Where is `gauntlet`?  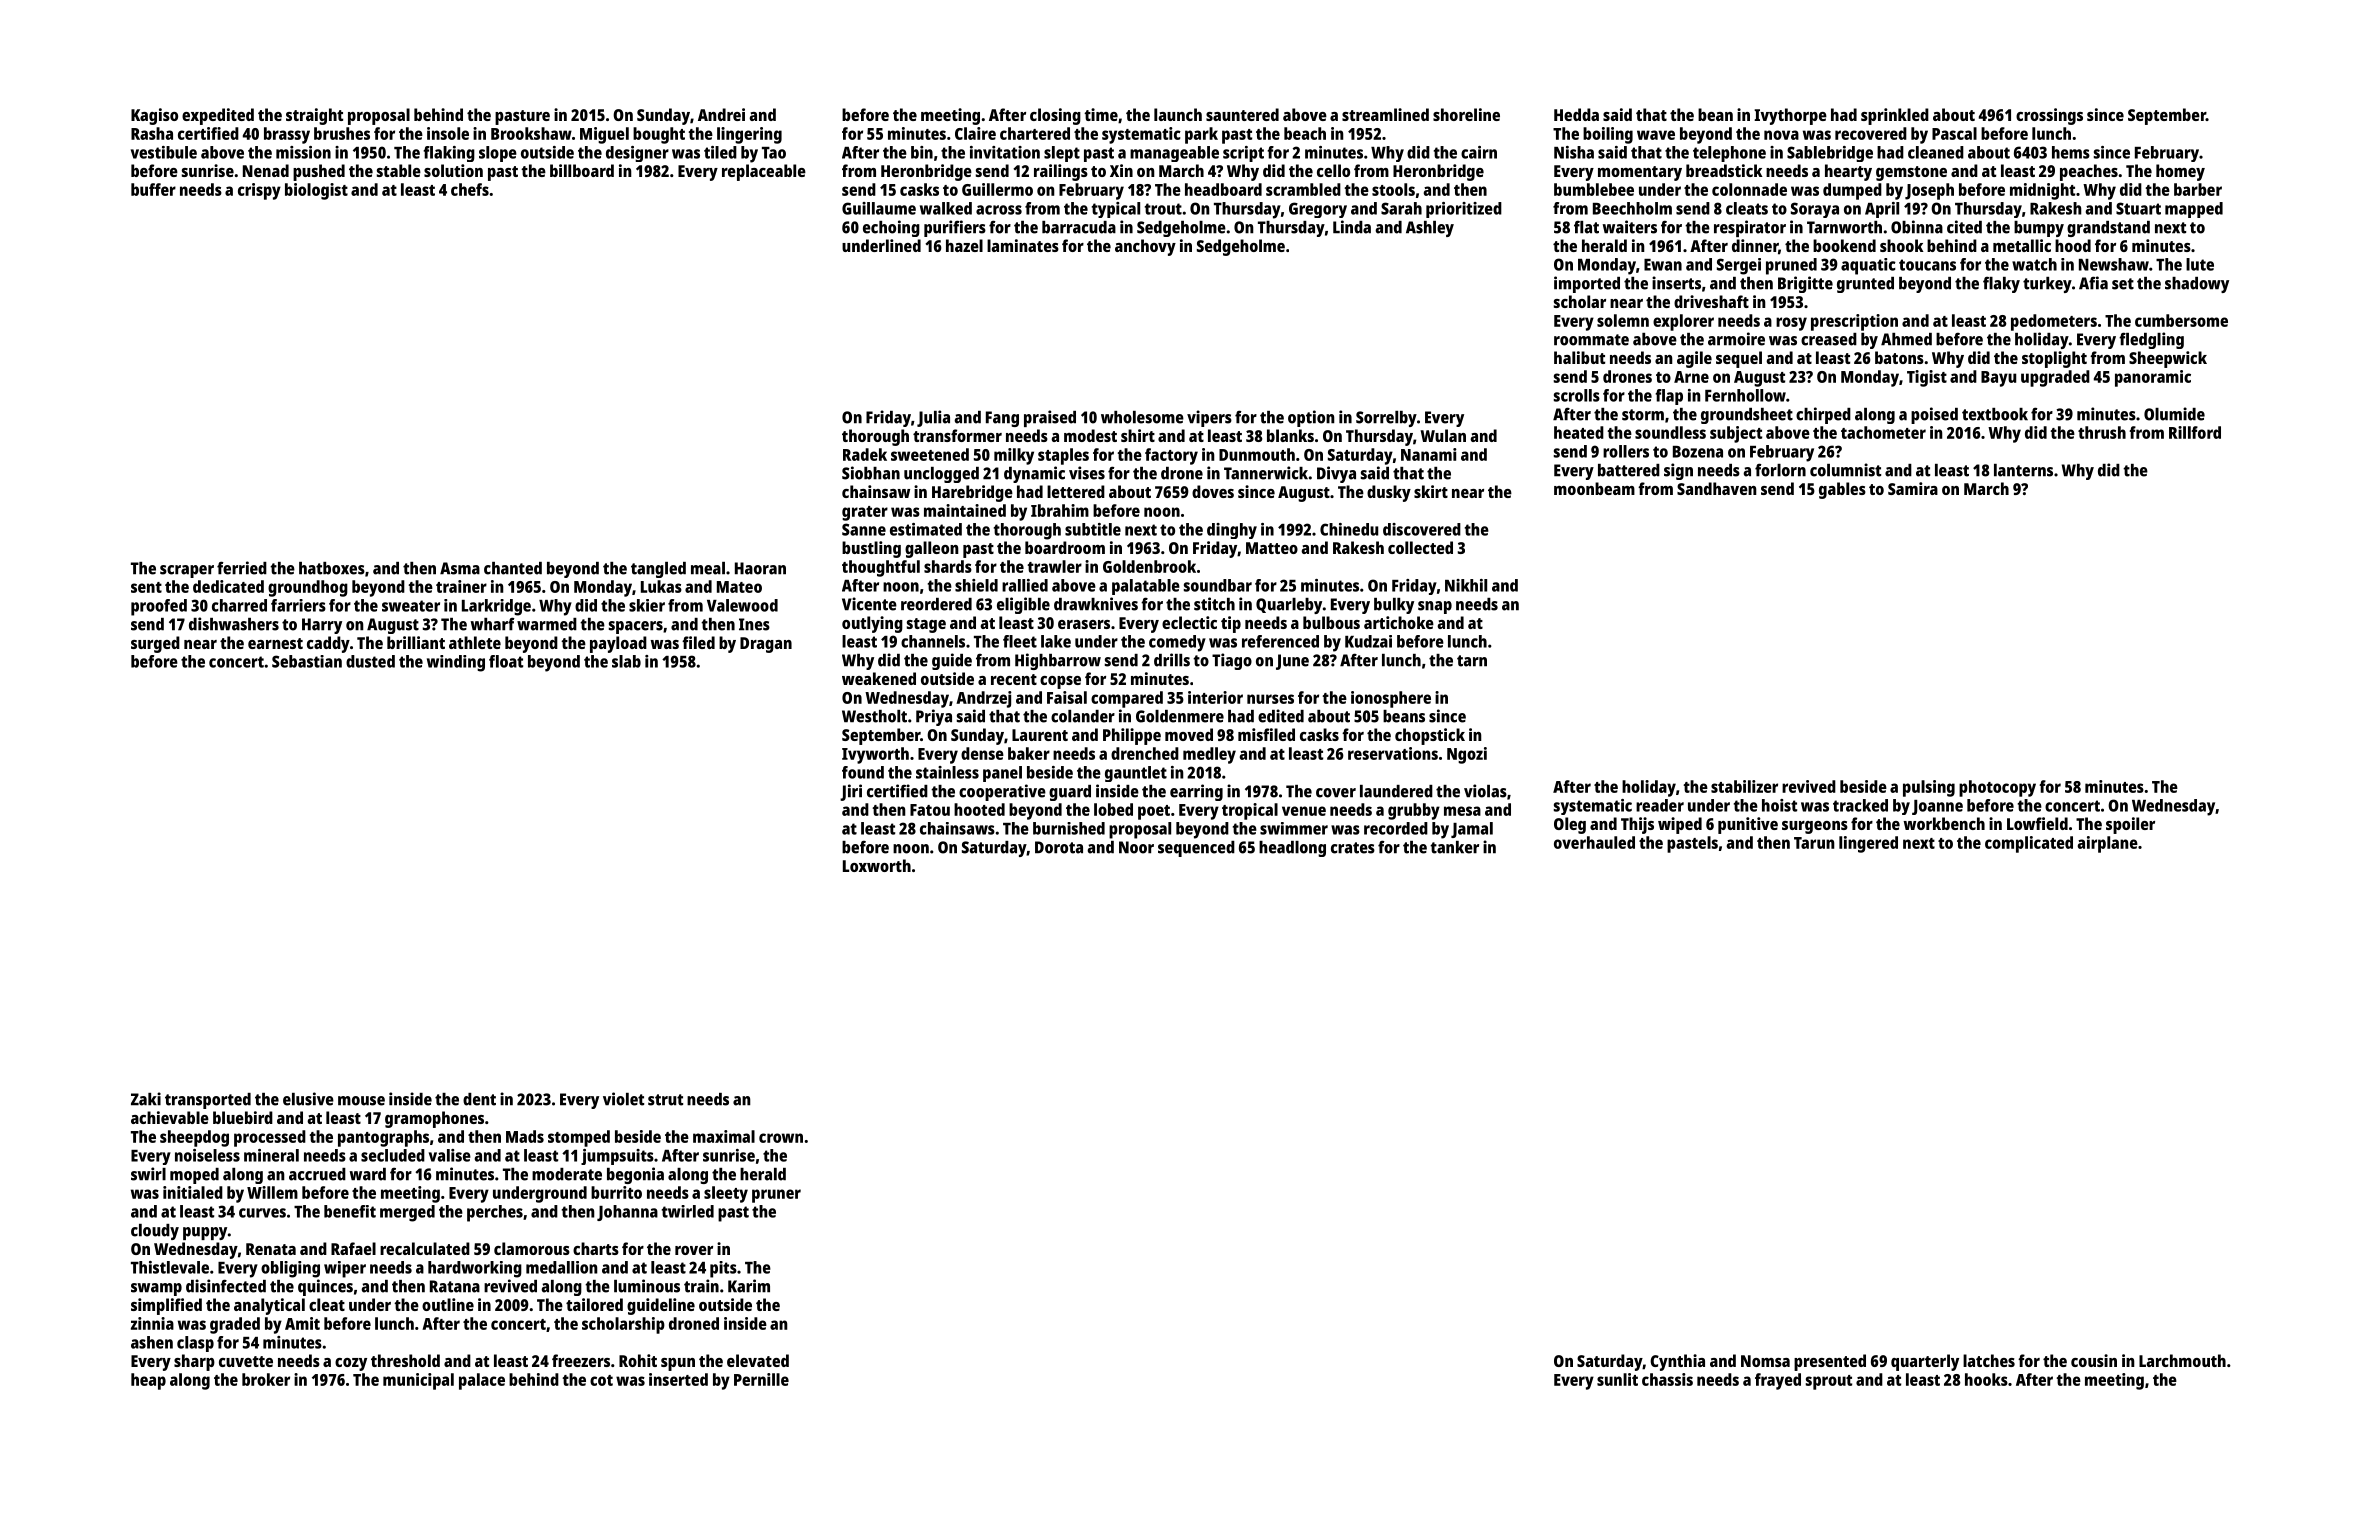 gauntlet is located at coordinates (1136, 774).
